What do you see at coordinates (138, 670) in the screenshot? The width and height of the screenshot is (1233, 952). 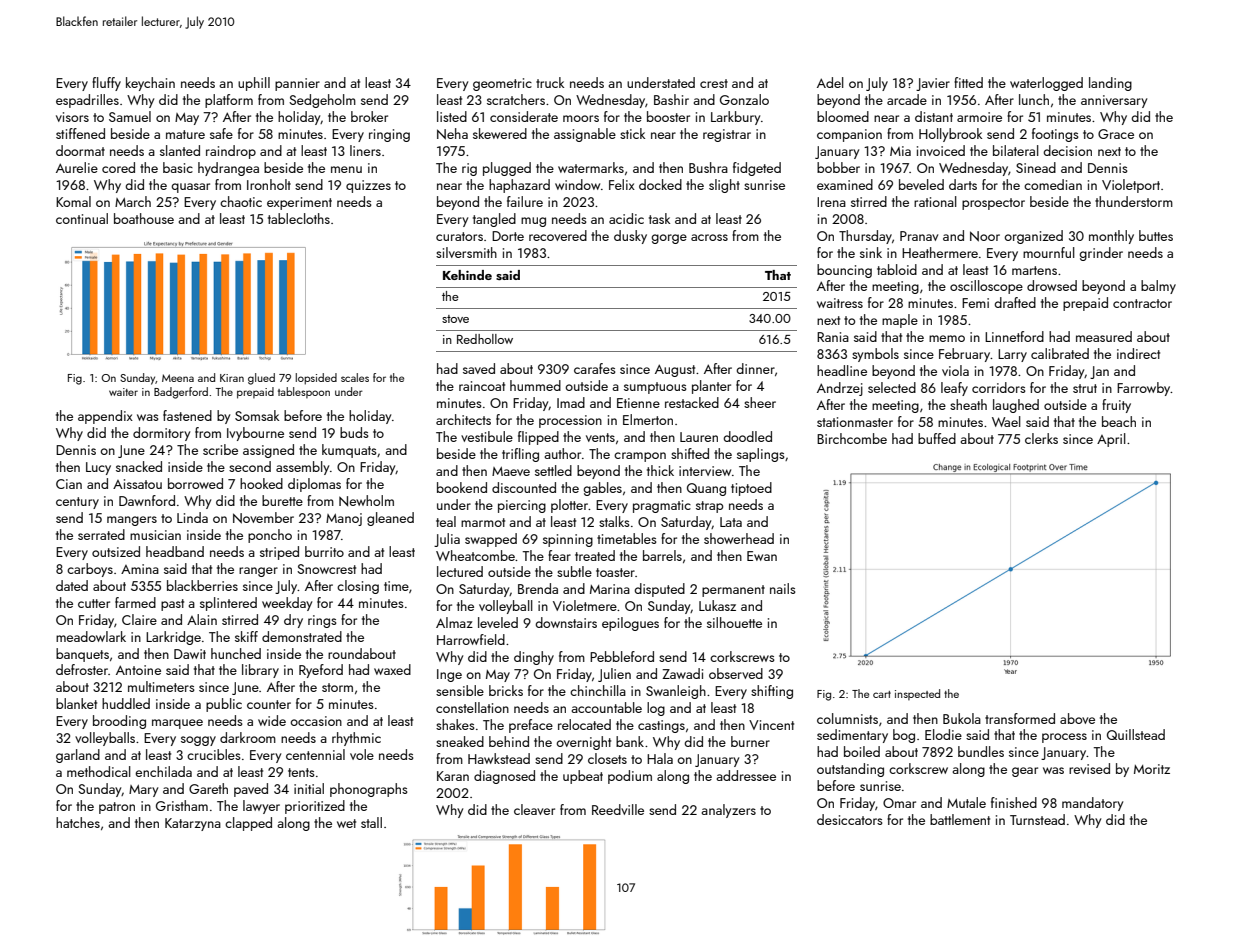 I see `Antoine` at bounding box center [138, 670].
